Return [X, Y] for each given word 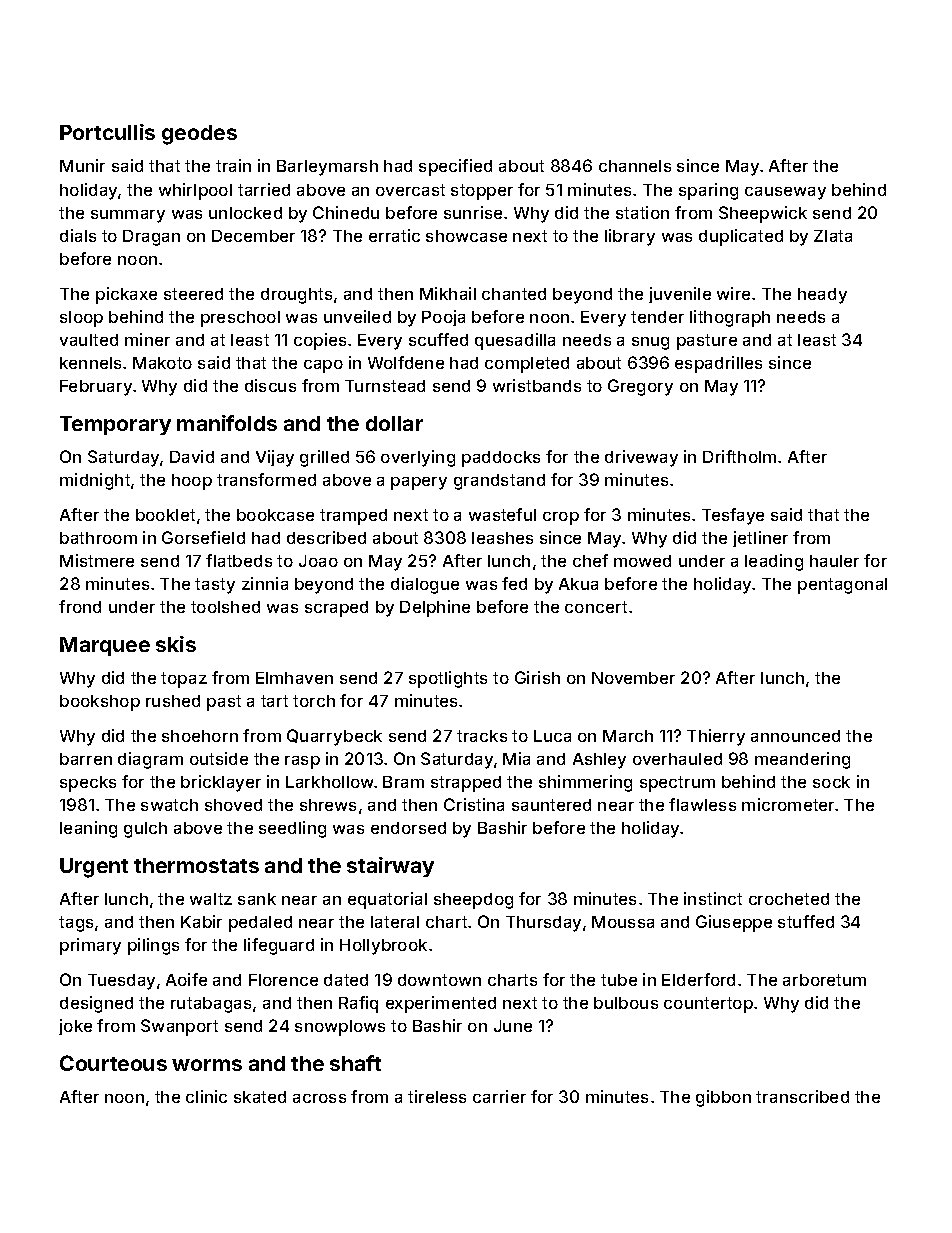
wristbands [537, 385]
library [630, 237]
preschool [240, 319]
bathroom [98, 538]
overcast [410, 190]
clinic [206, 1096]
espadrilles [718, 364]
